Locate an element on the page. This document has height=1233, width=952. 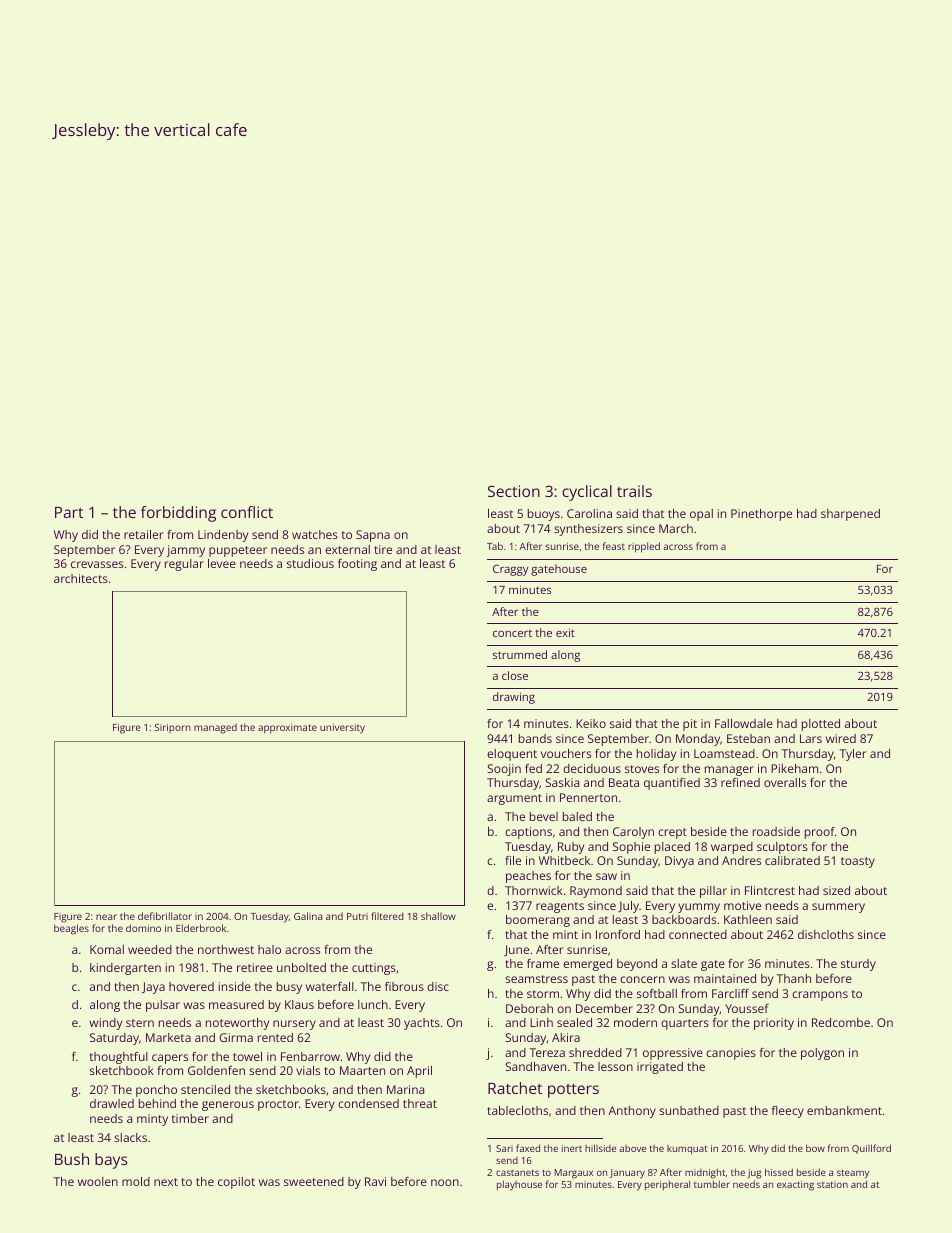
Fallowdale is located at coordinates (744, 723).
